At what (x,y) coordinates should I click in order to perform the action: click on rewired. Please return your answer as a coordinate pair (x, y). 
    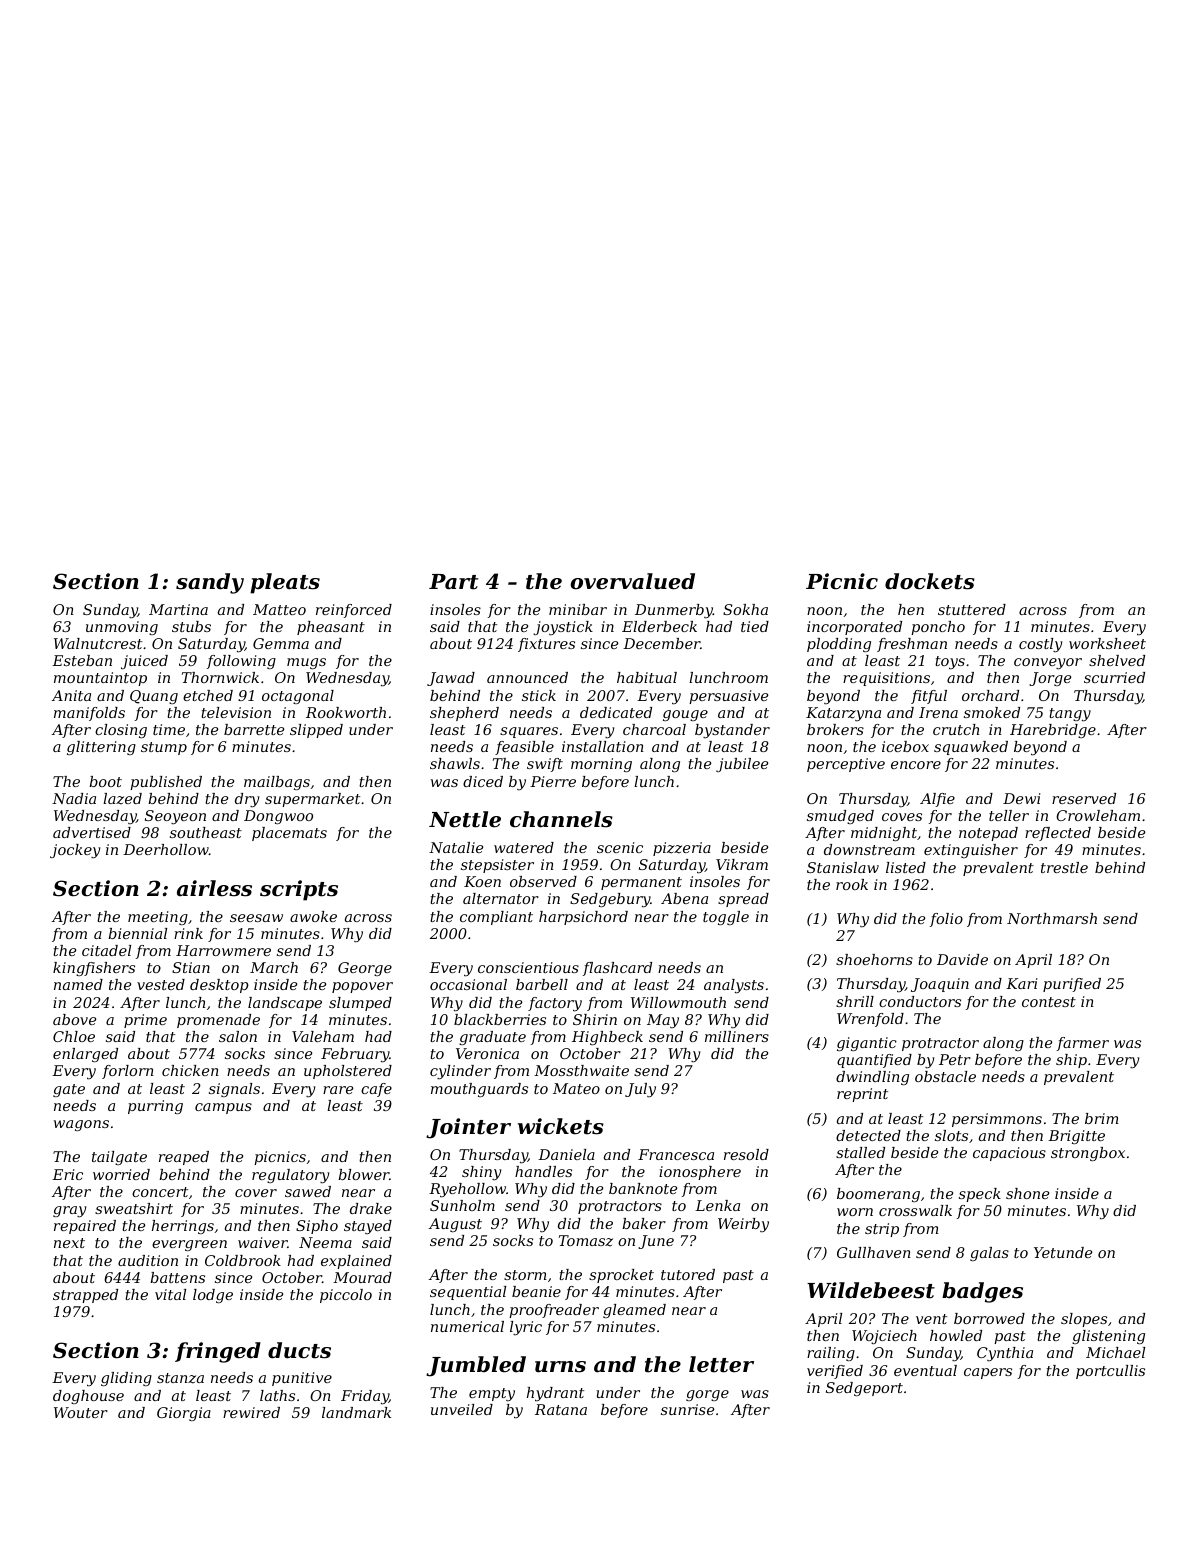
    Looking at the image, I should click on (251, 1412).
